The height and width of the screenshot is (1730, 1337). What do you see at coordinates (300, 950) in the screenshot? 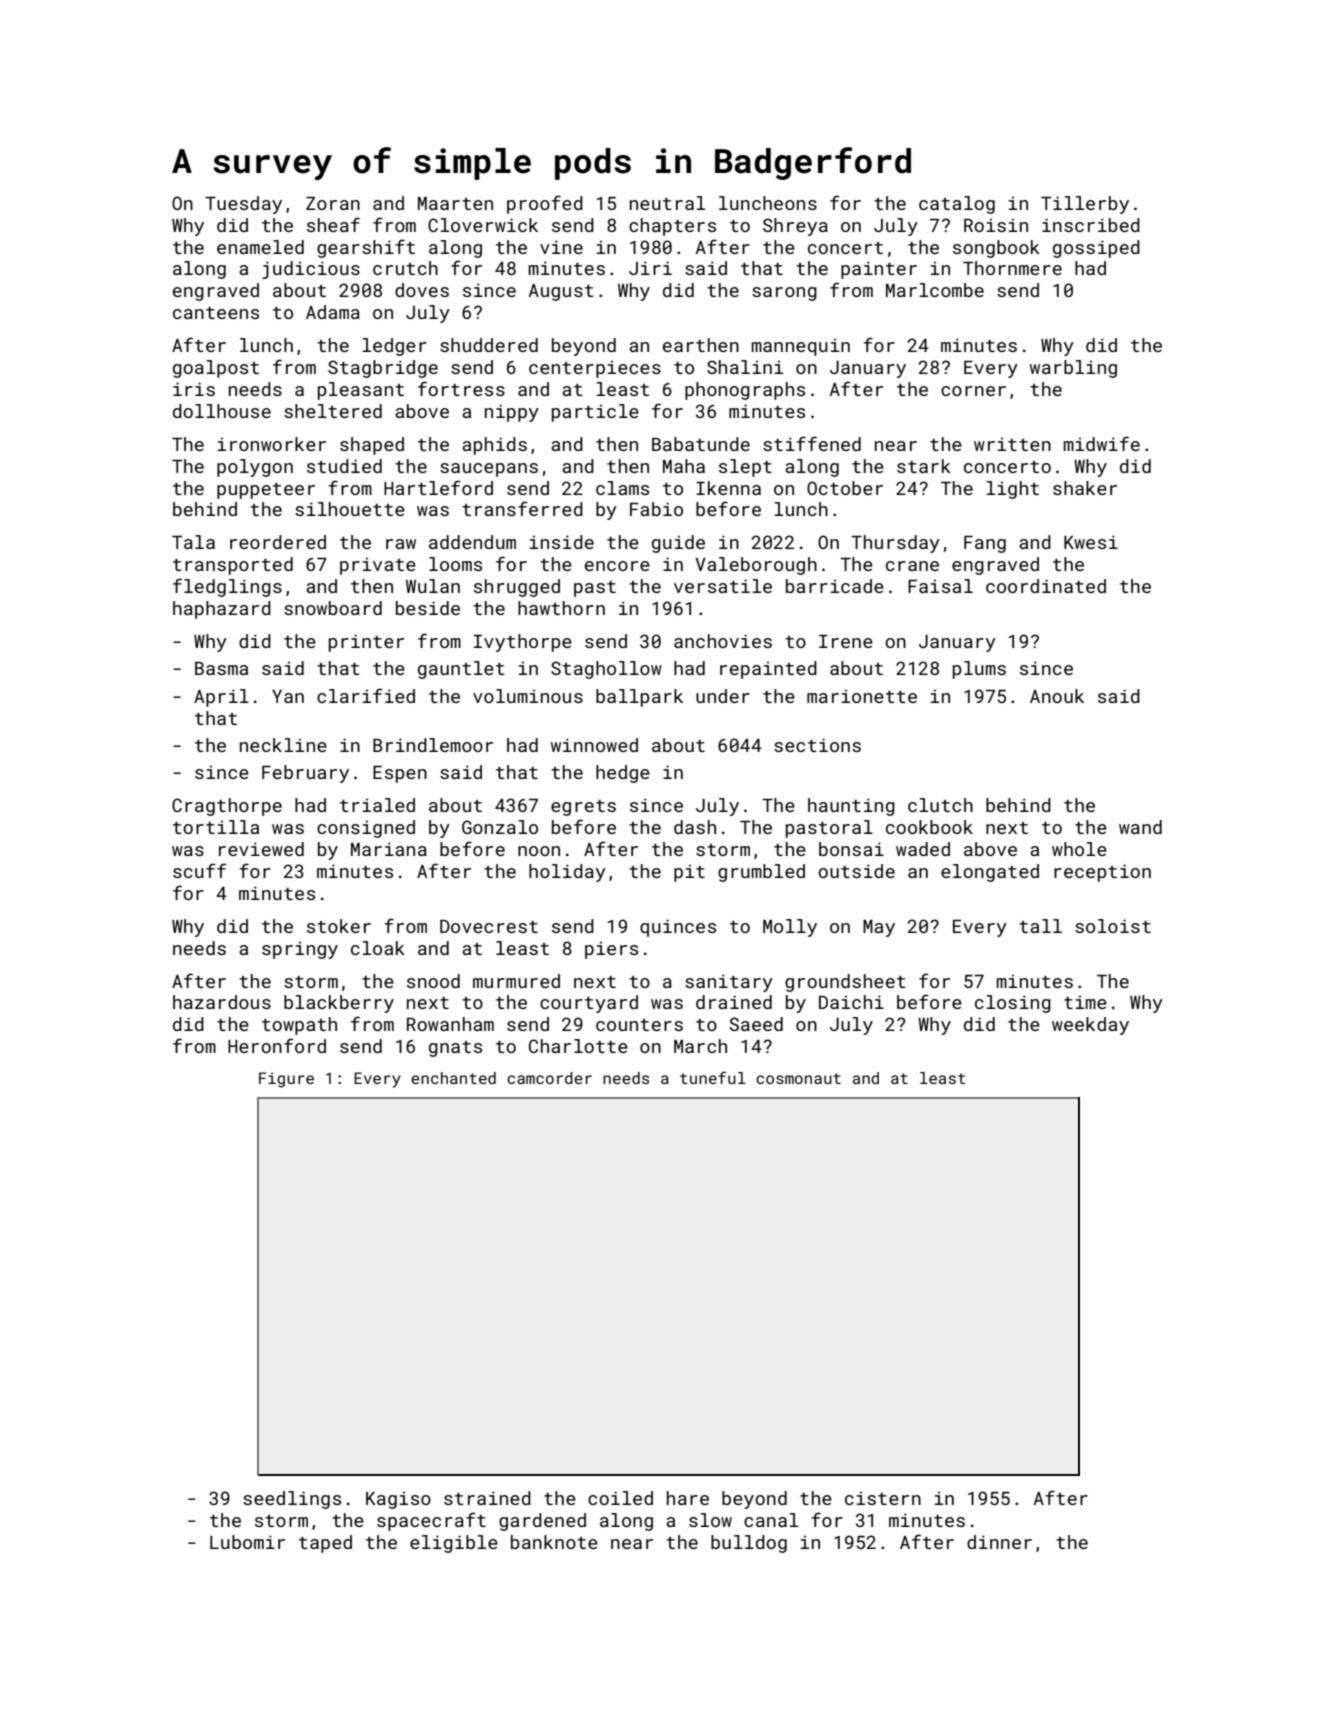
I see `springy` at bounding box center [300, 950].
